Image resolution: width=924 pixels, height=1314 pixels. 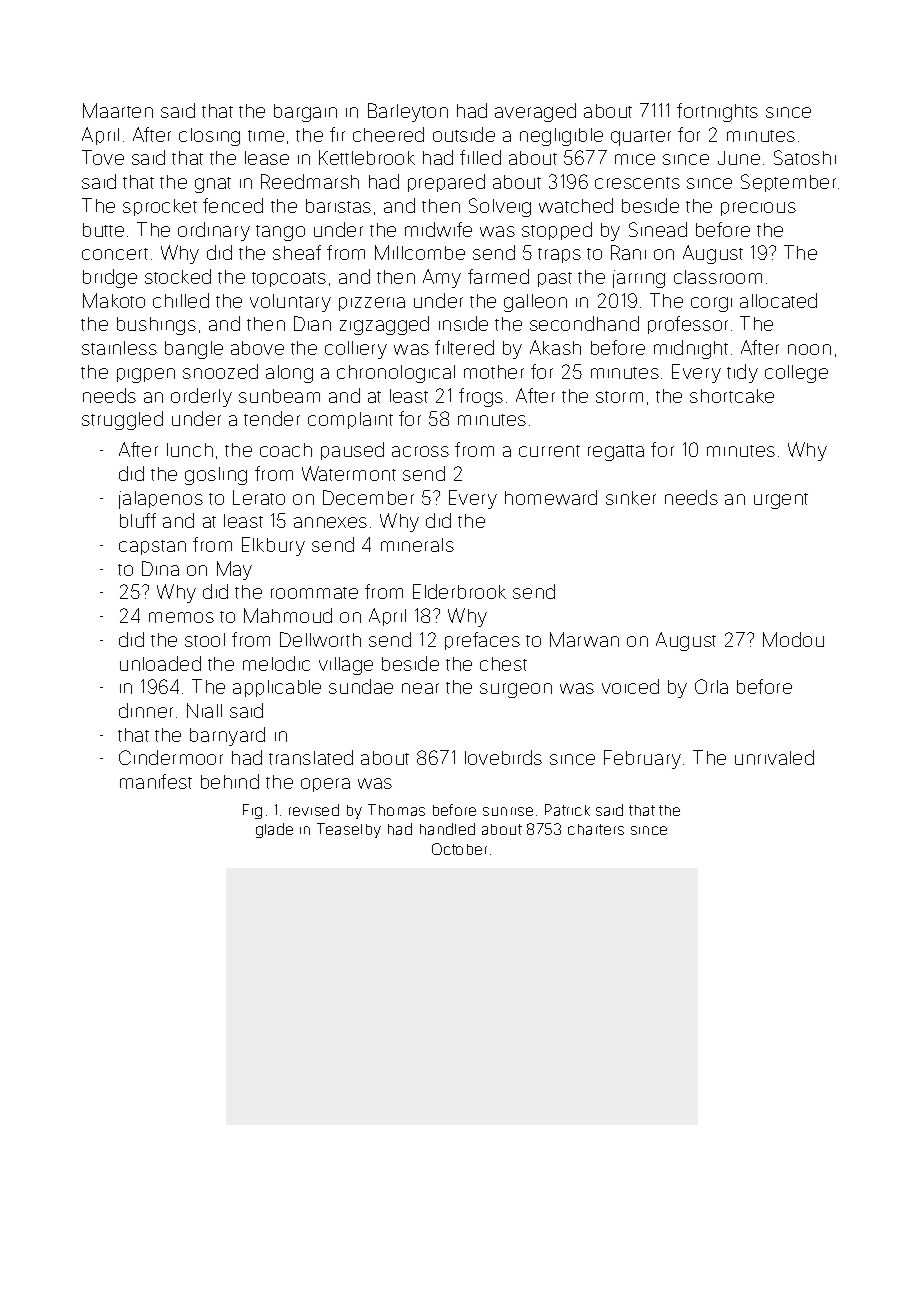 I want to click on averaged, so click(x=535, y=112).
